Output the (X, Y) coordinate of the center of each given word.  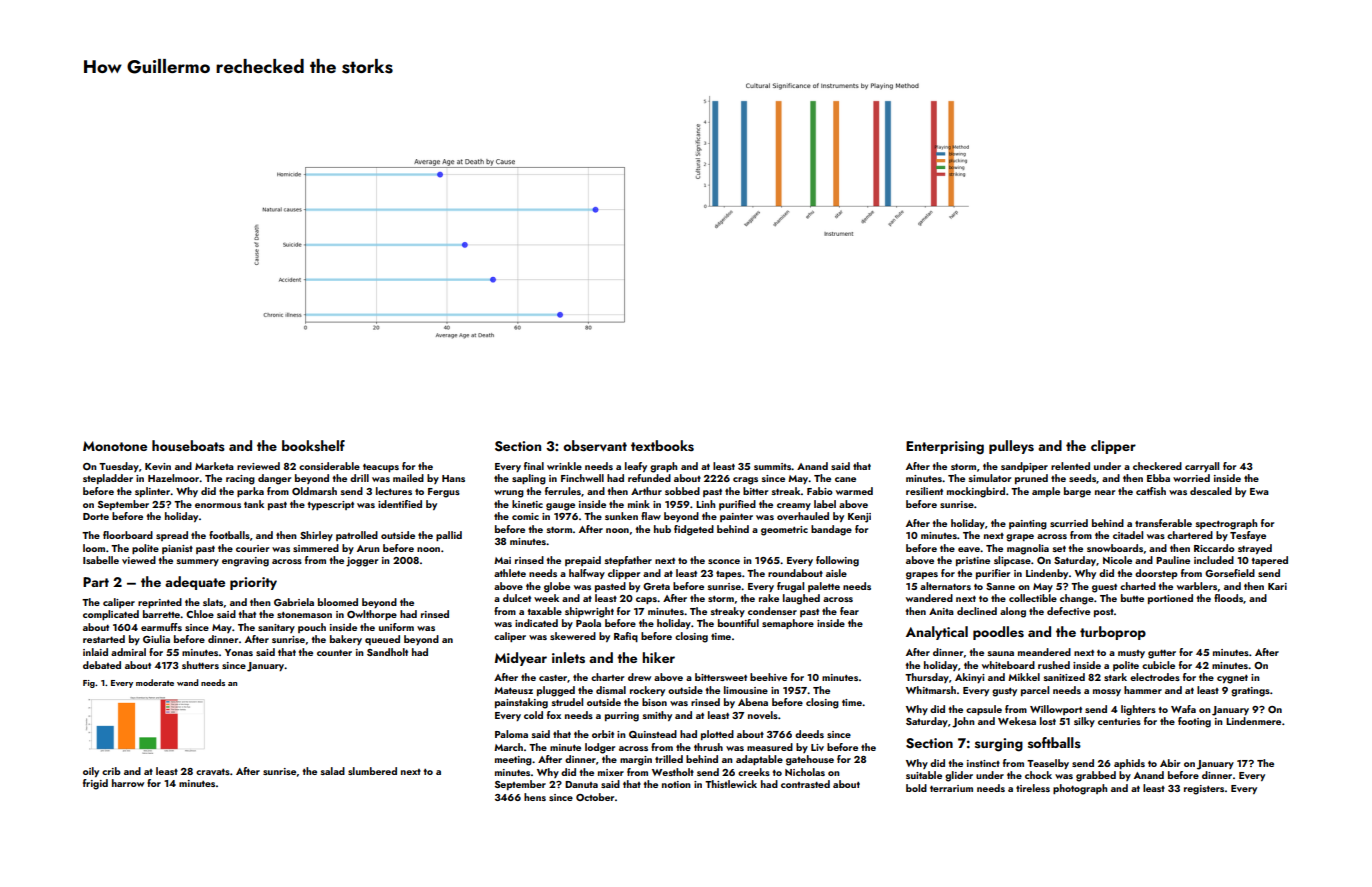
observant (595, 446)
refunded (649, 478)
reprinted (160, 603)
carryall (1202, 467)
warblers (1197, 586)
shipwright (589, 612)
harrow (128, 783)
